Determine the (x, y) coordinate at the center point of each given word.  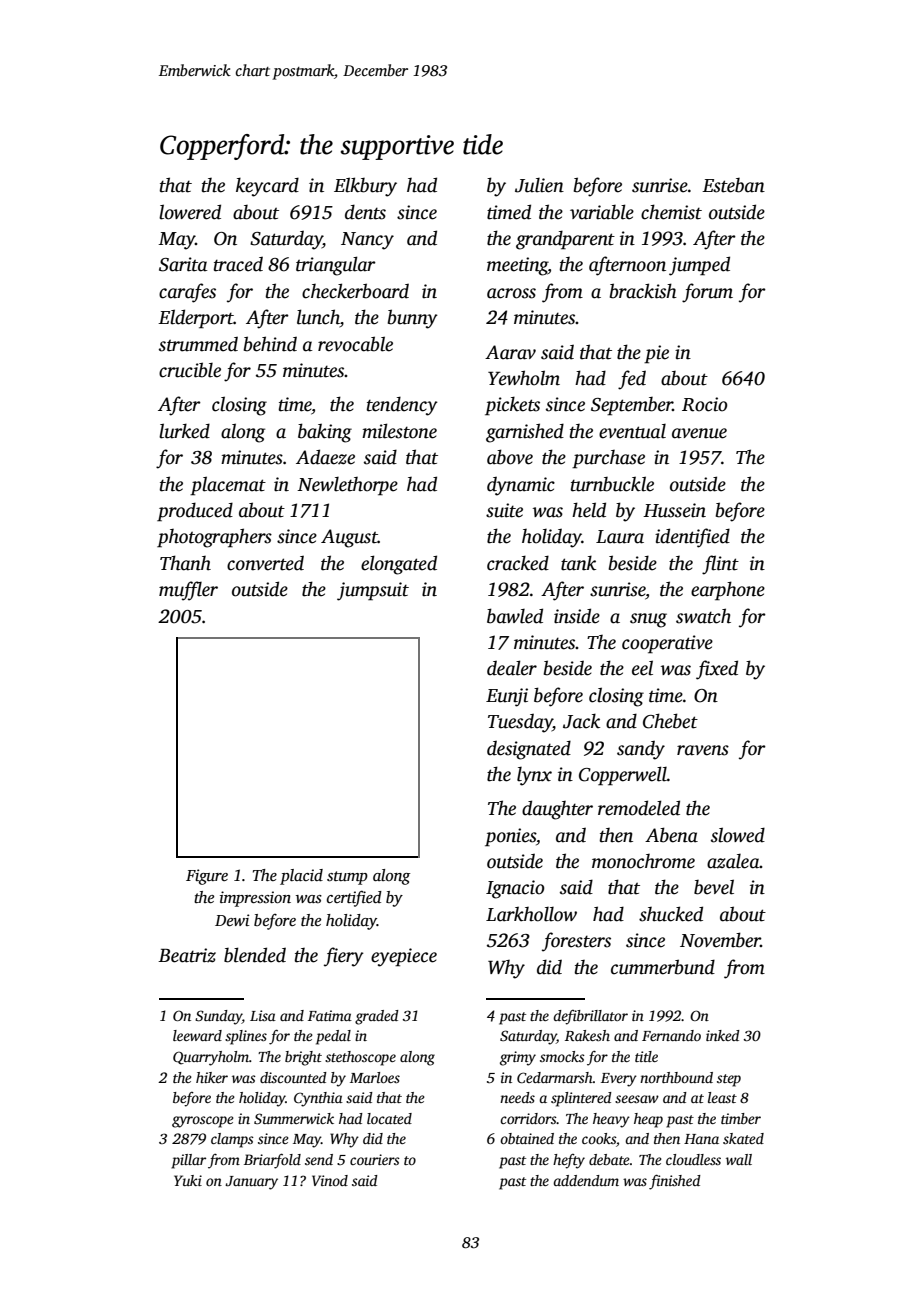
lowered (190, 212)
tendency (402, 406)
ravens (703, 750)
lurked (184, 431)
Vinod (330, 1180)
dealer (512, 668)
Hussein (674, 510)
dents (365, 212)
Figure (207, 877)
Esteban (733, 185)
